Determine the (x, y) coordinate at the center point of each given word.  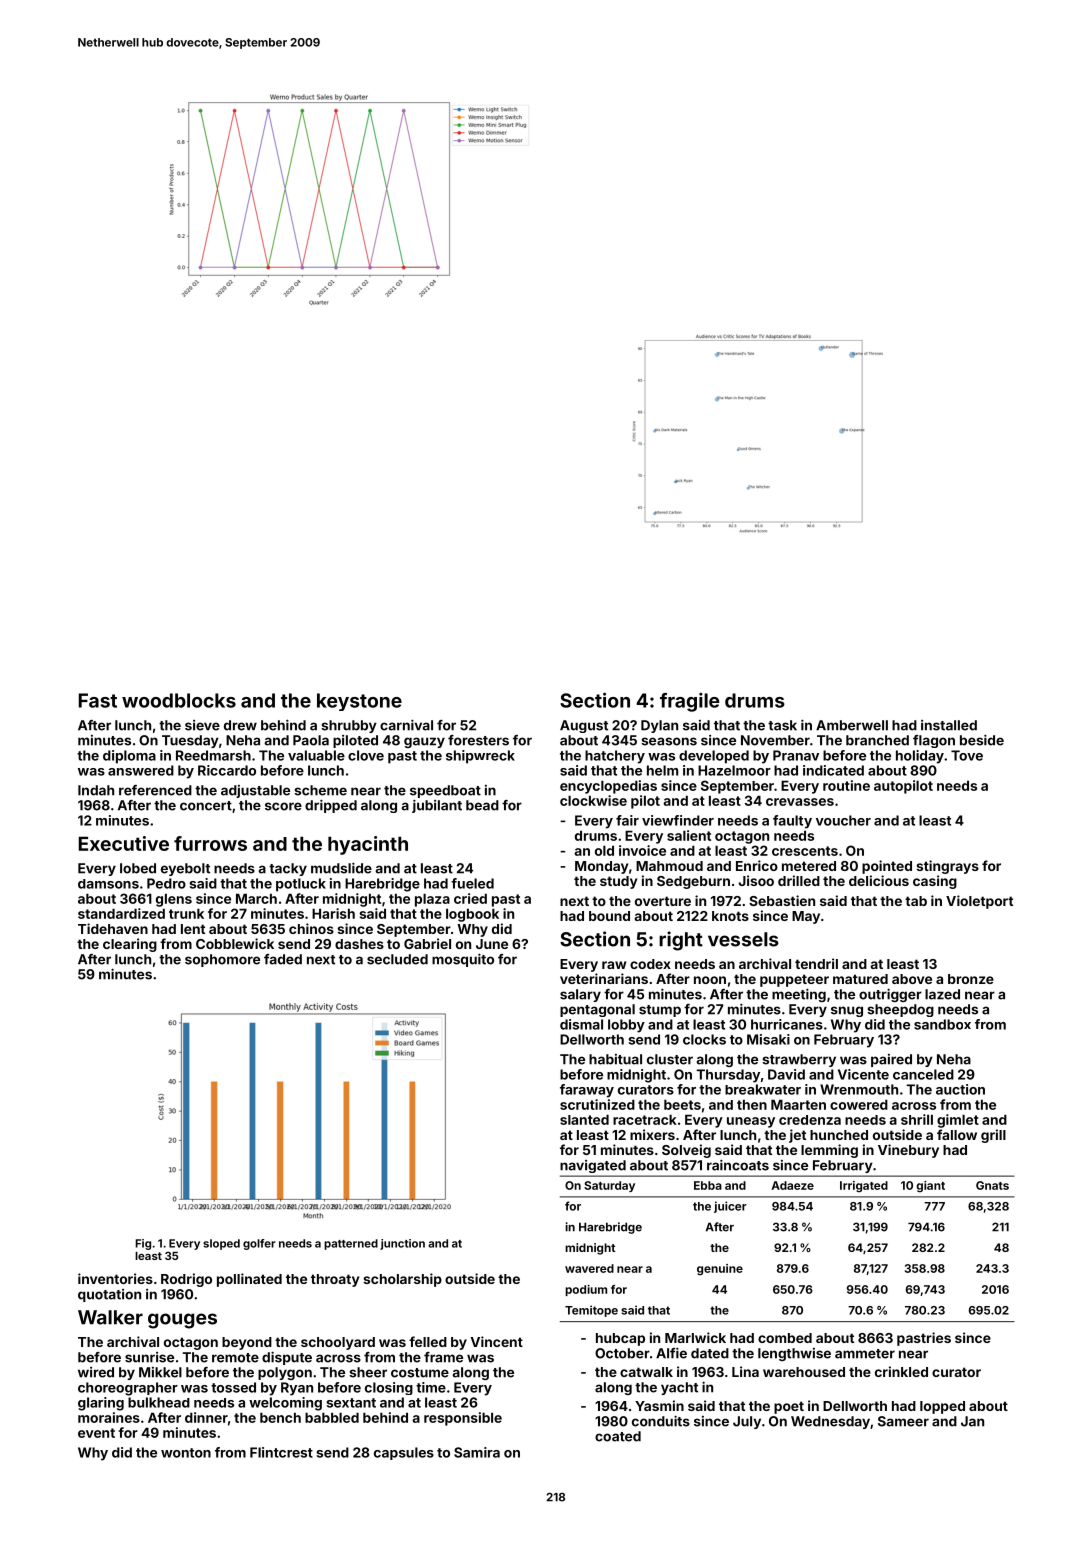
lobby (626, 1026)
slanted (584, 1119)
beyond (247, 1343)
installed (949, 725)
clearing (130, 945)
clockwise (593, 800)
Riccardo (227, 770)
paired (891, 1060)
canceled (923, 1074)
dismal (581, 1024)
